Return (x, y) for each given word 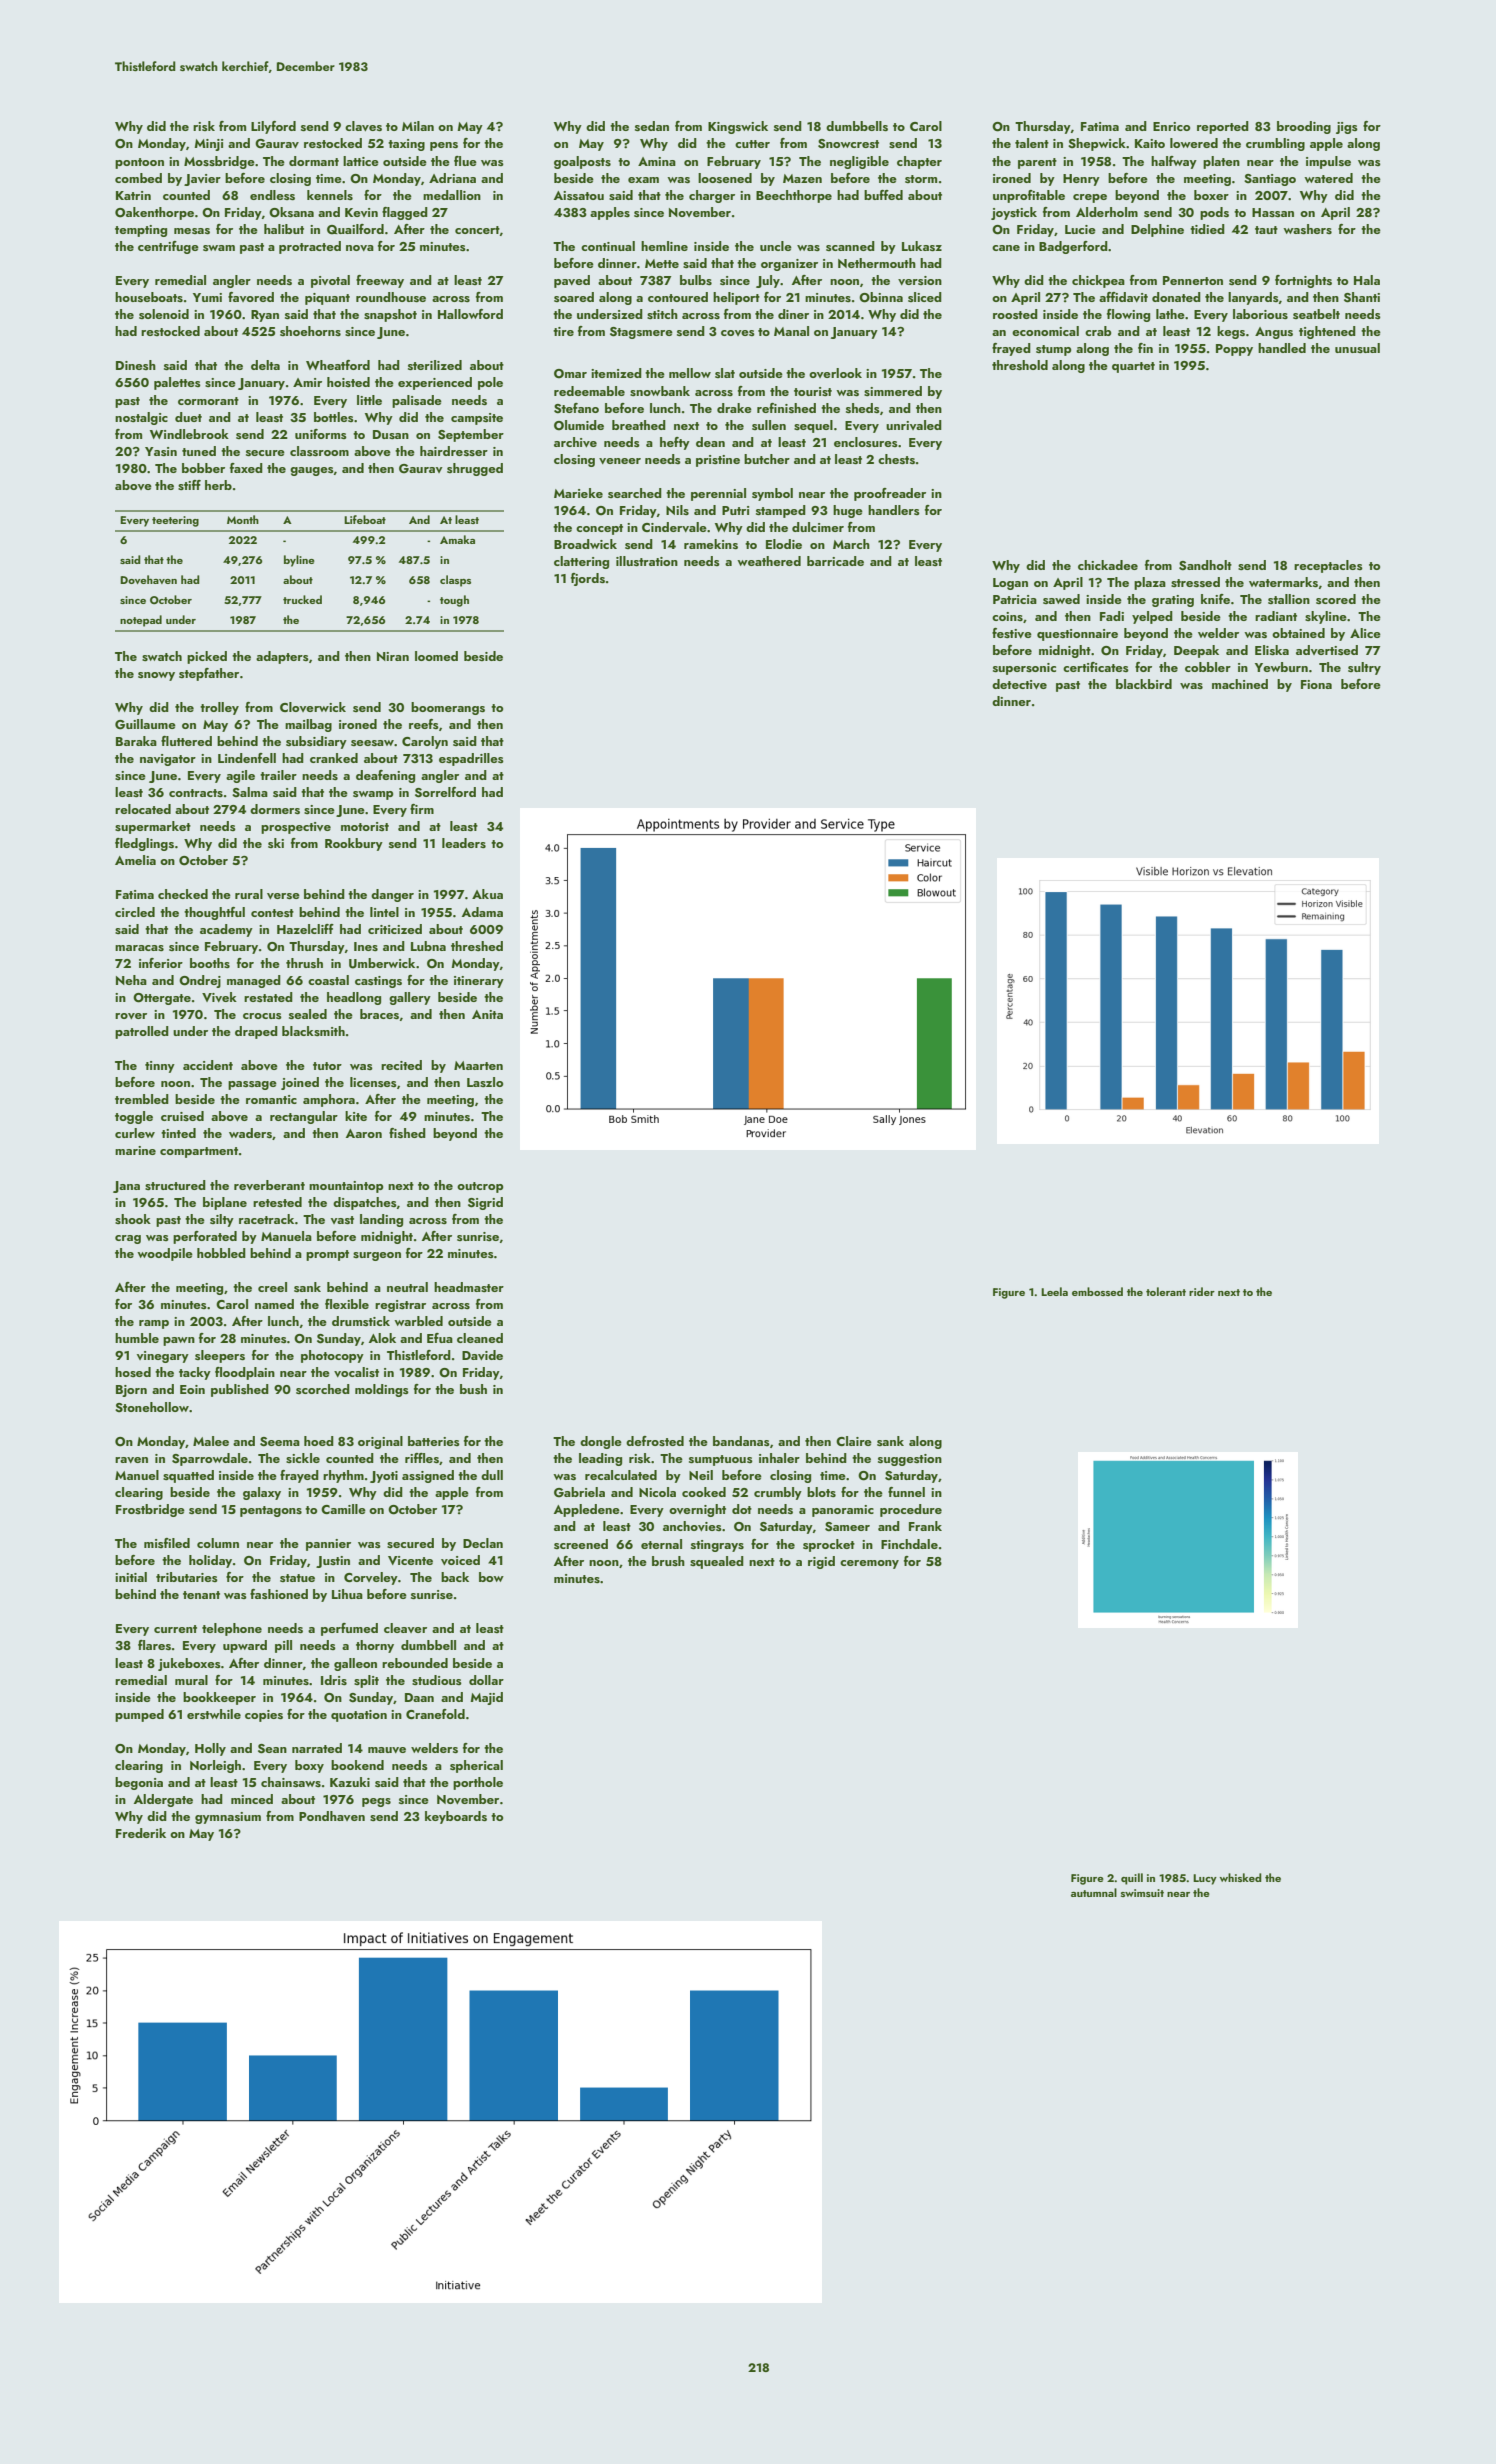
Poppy (1234, 350)
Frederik (141, 1833)
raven (131, 1460)
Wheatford (338, 365)
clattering (581, 562)
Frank (925, 1526)
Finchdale (909, 1544)
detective (1019, 684)
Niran (393, 656)
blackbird (1144, 684)
